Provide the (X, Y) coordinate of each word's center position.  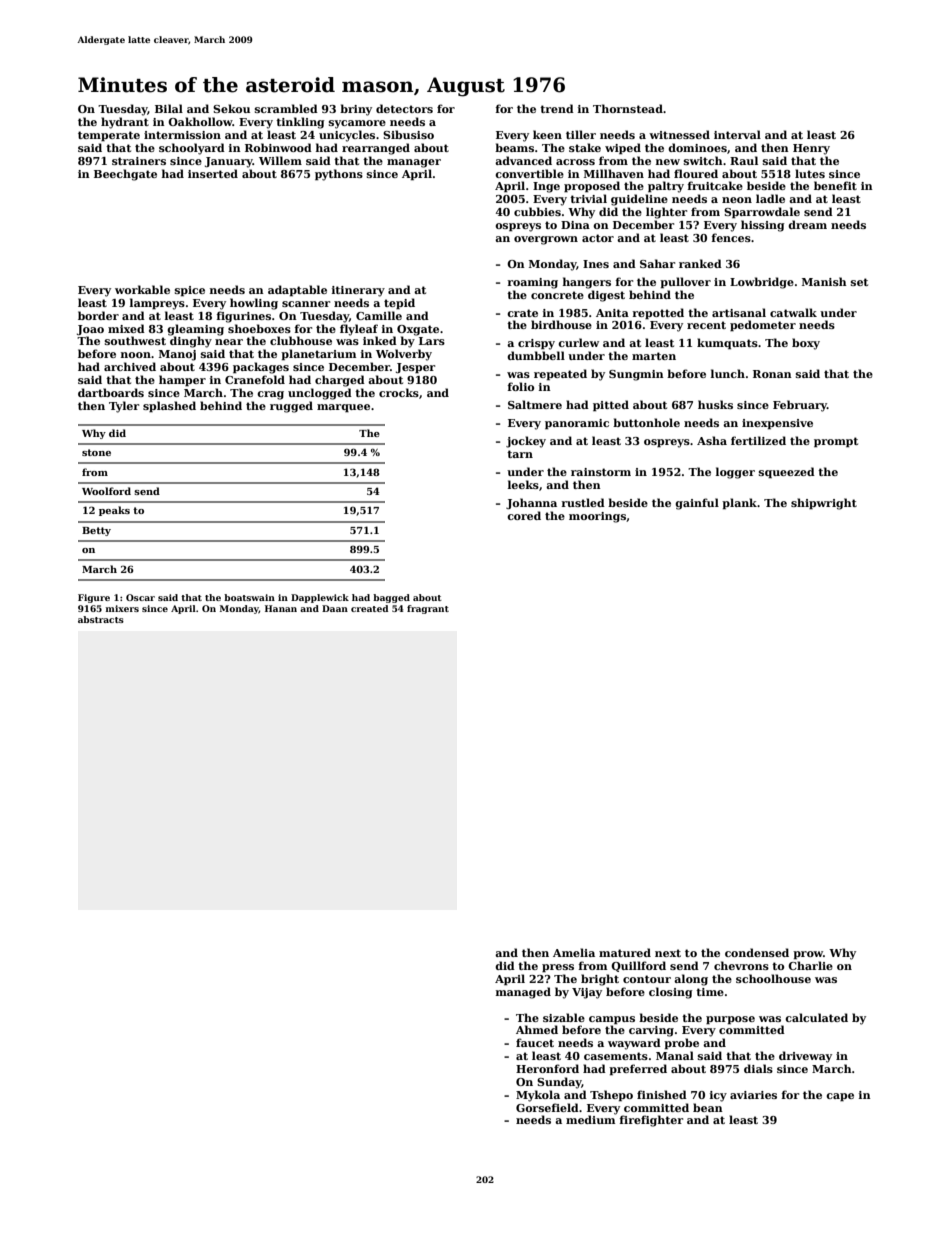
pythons (339, 175)
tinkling (300, 123)
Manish (824, 281)
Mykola (538, 1096)
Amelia (574, 952)
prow (808, 955)
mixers (122, 608)
